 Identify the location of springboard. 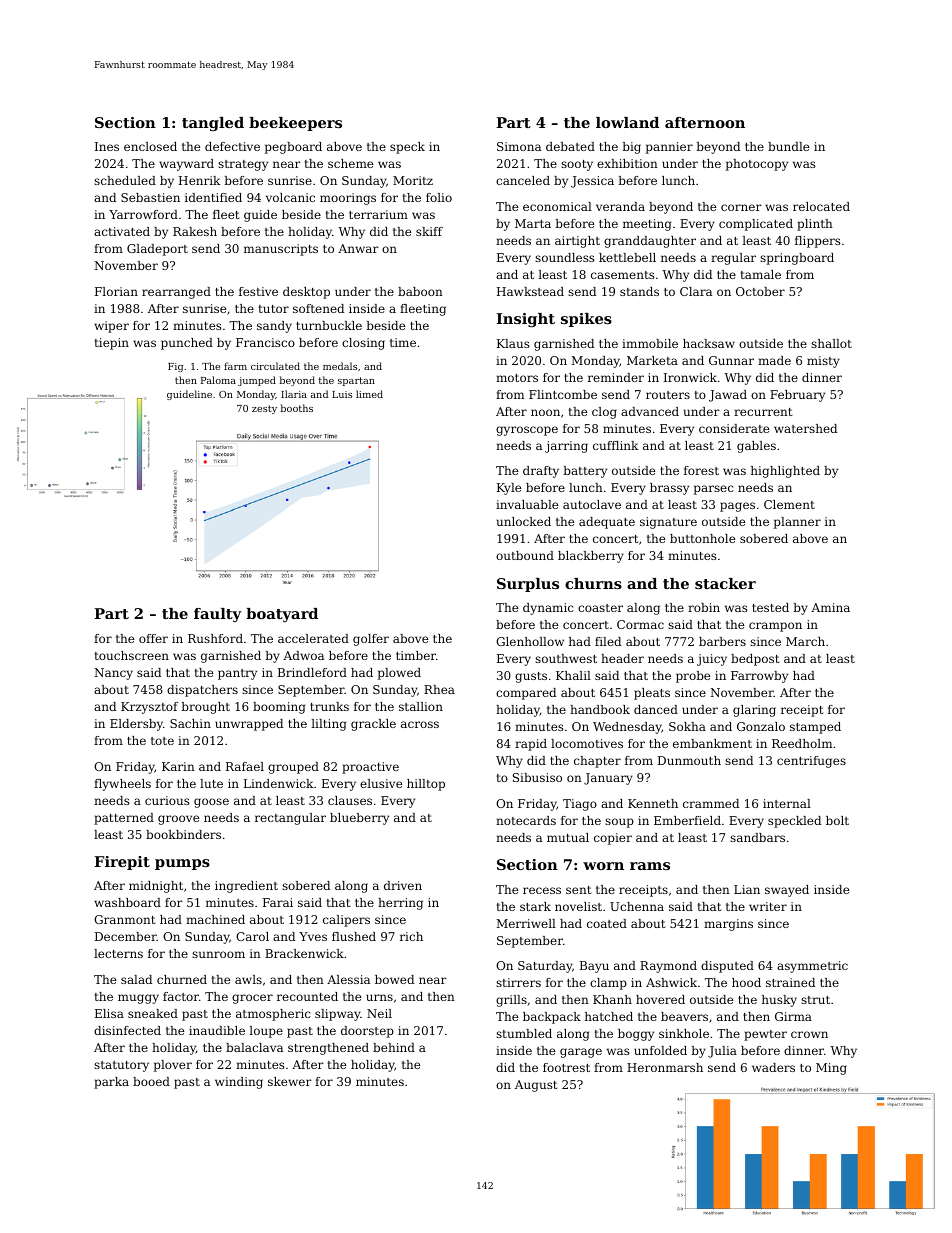
(797, 259).
